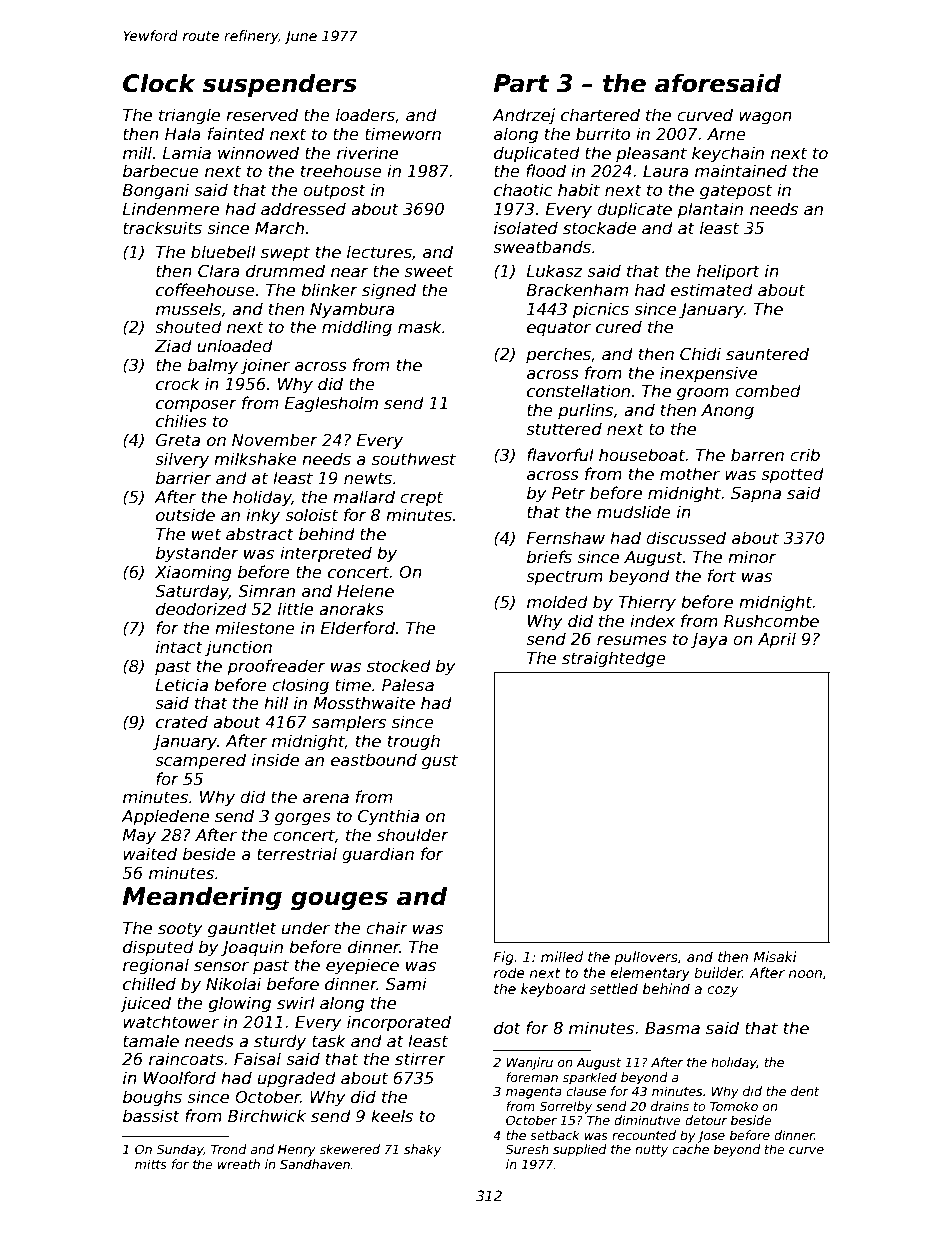 This document has height=1233, width=952. Describe the element at coordinates (171, 1022) in the document. I see `watchtower` at that location.
